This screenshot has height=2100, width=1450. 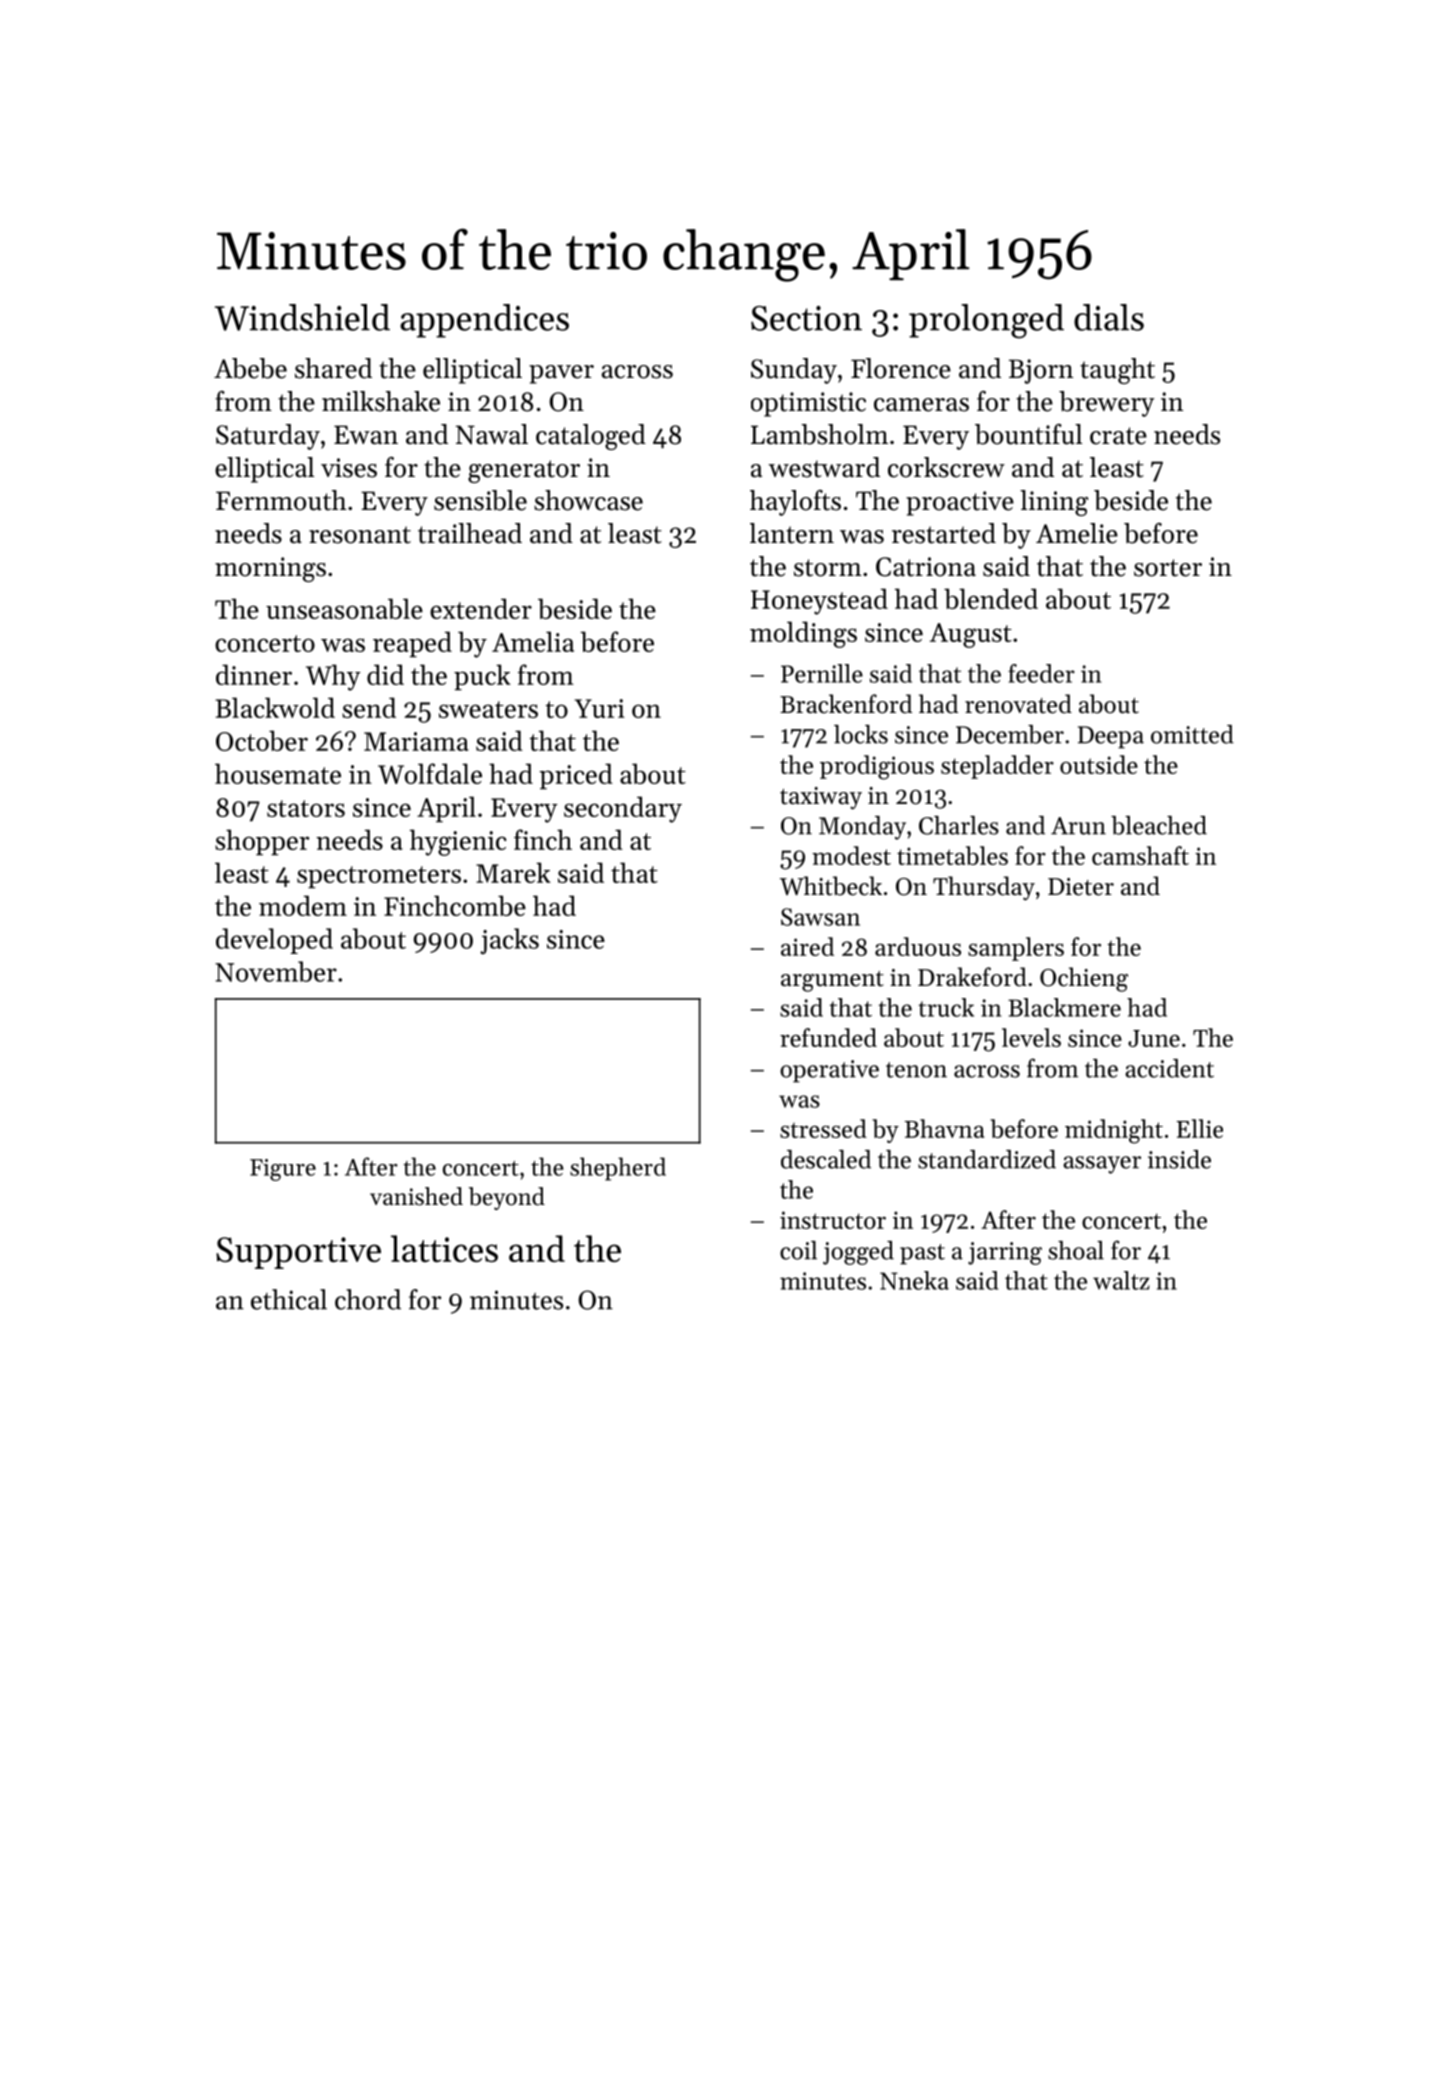 What do you see at coordinates (1109, 317) in the screenshot?
I see `dials` at bounding box center [1109, 317].
